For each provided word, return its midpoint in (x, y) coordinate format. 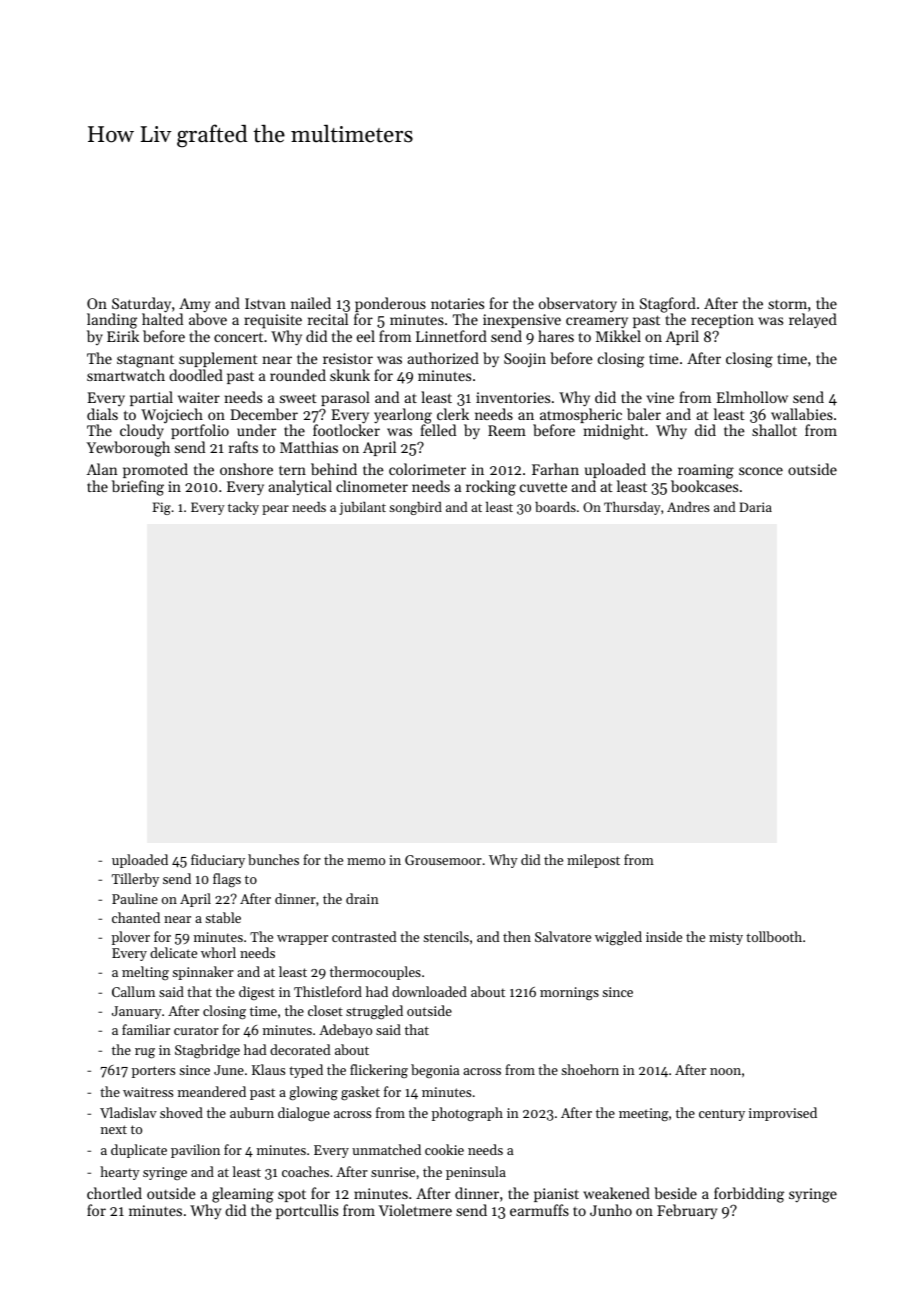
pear (275, 510)
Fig (161, 508)
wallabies (802, 414)
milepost (593, 861)
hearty (120, 1173)
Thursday (632, 508)
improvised (783, 1114)
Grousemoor (443, 860)
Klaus (268, 1069)
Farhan (555, 469)
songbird (415, 508)
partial (151, 398)
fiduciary (218, 861)
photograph (467, 1114)
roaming (706, 471)
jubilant (362, 508)
